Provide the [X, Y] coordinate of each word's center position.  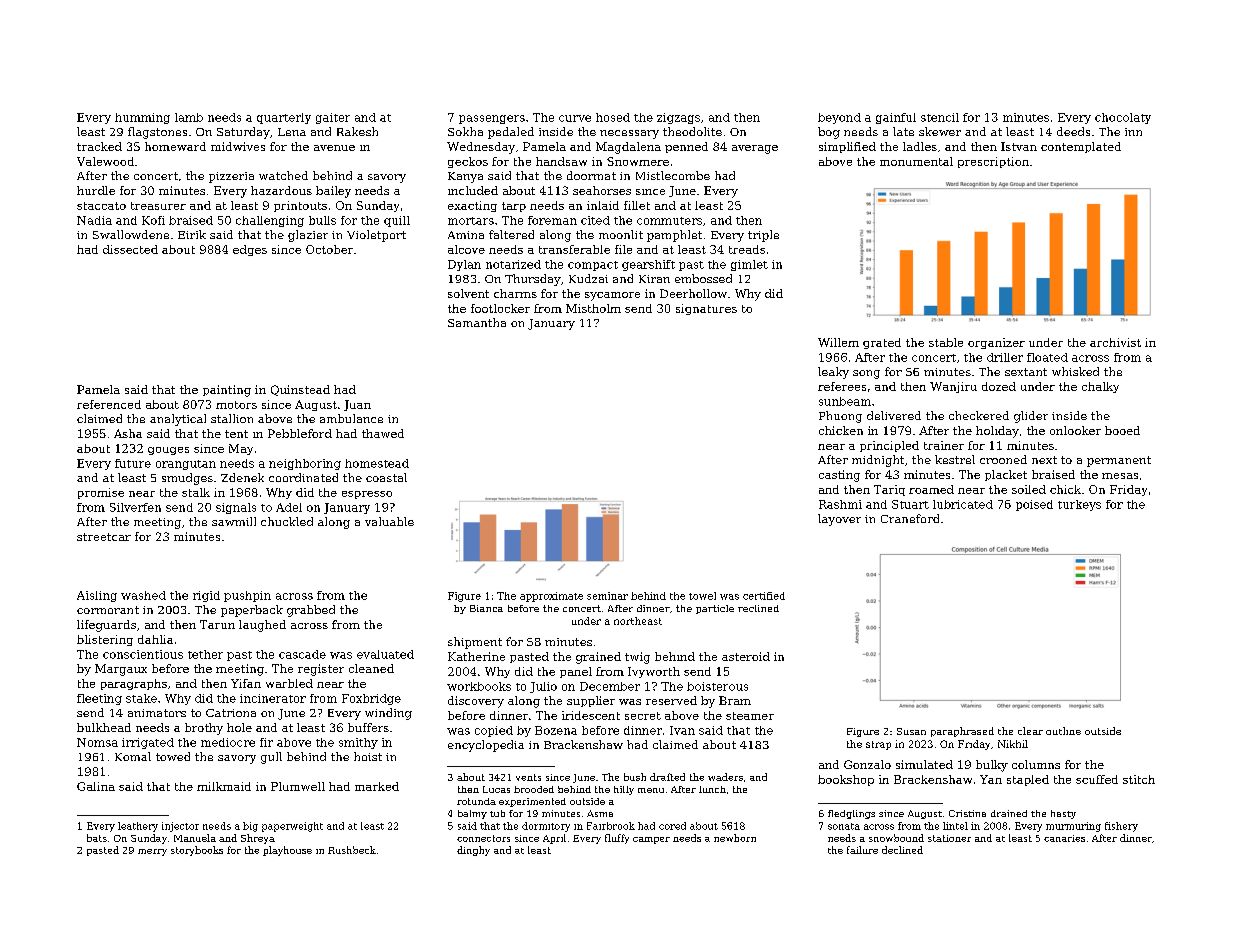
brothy [204, 729]
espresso [367, 495]
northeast [638, 621]
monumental [916, 161]
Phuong [840, 417]
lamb [189, 117]
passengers [492, 119]
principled [889, 446]
